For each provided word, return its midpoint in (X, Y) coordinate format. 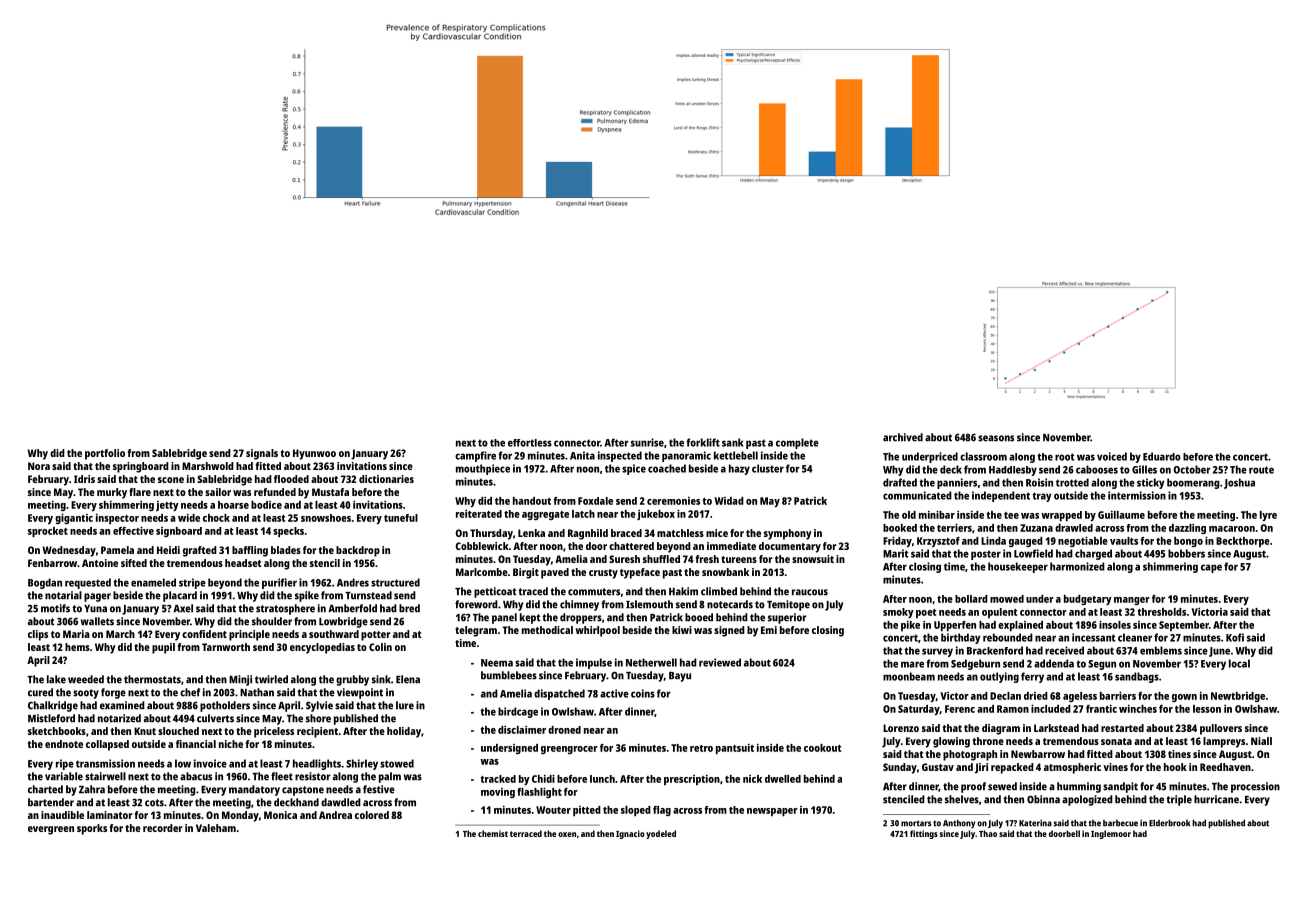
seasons (996, 438)
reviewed (720, 662)
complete (797, 443)
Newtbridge (1238, 697)
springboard (141, 467)
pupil (163, 648)
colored (372, 815)
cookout (822, 748)
